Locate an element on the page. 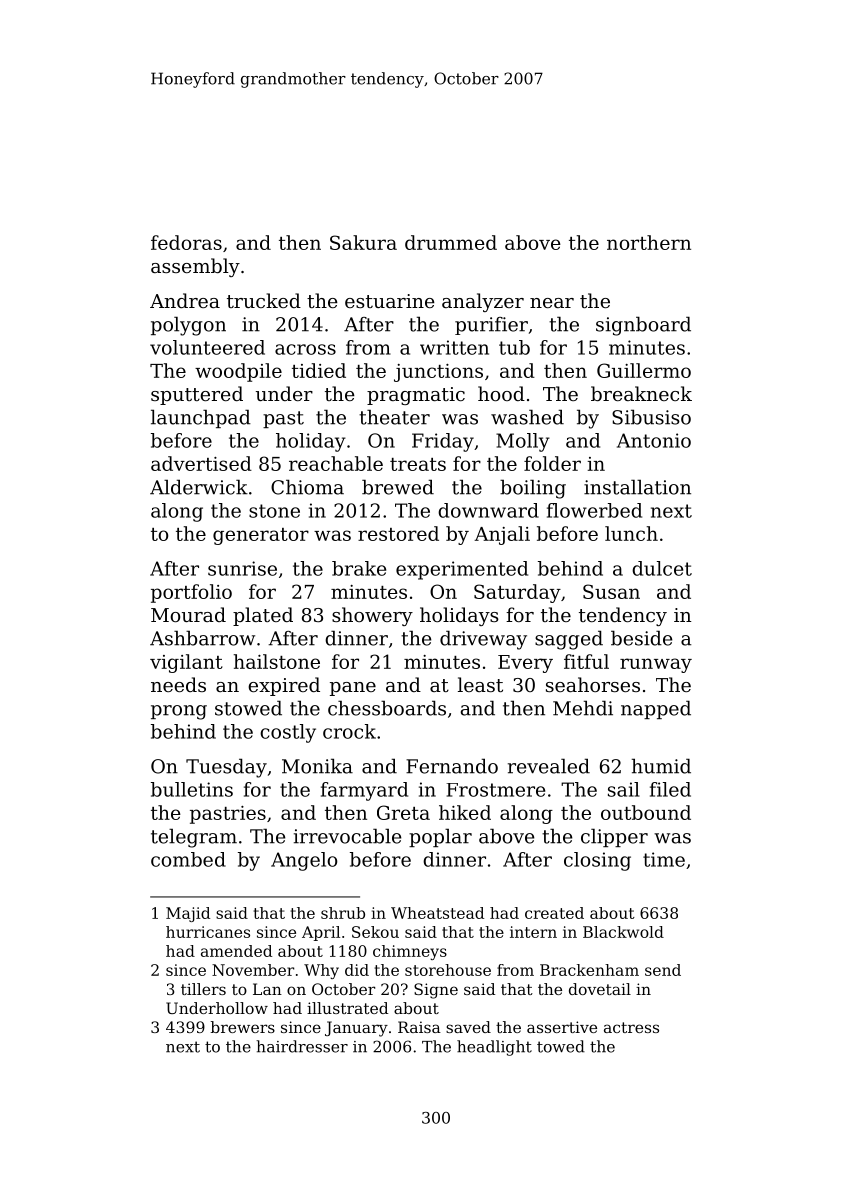 The height and width of the image is (1195, 842). sunrise is located at coordinates (242, 568).
